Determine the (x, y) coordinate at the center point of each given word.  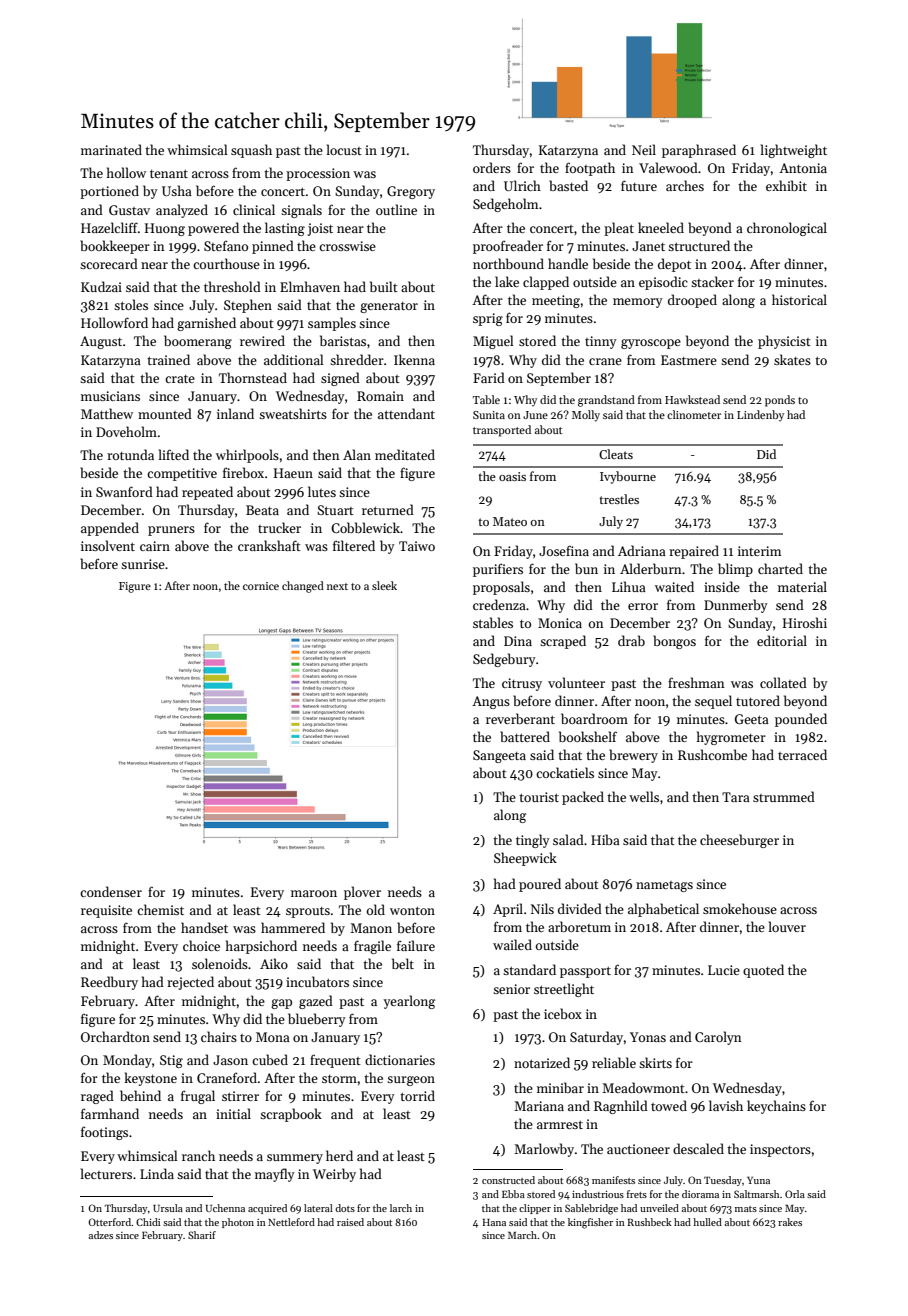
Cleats (616, 454)
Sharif (202, 1235)
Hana (494, 1222)
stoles (131, 304)
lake (507, 281)
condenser (111, 891)
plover (362, 893)
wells (644, 796)
